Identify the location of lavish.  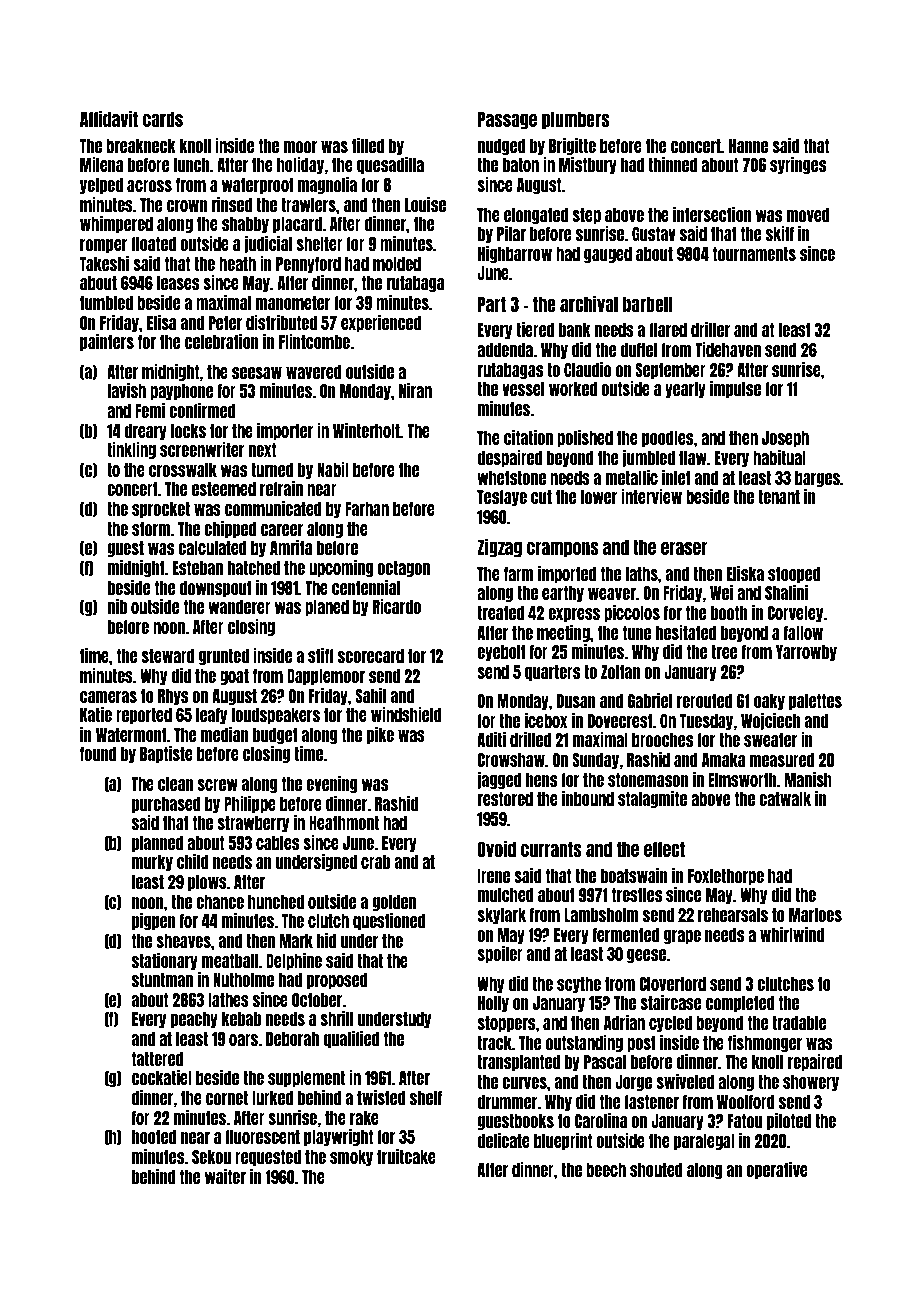
(127, 390).
